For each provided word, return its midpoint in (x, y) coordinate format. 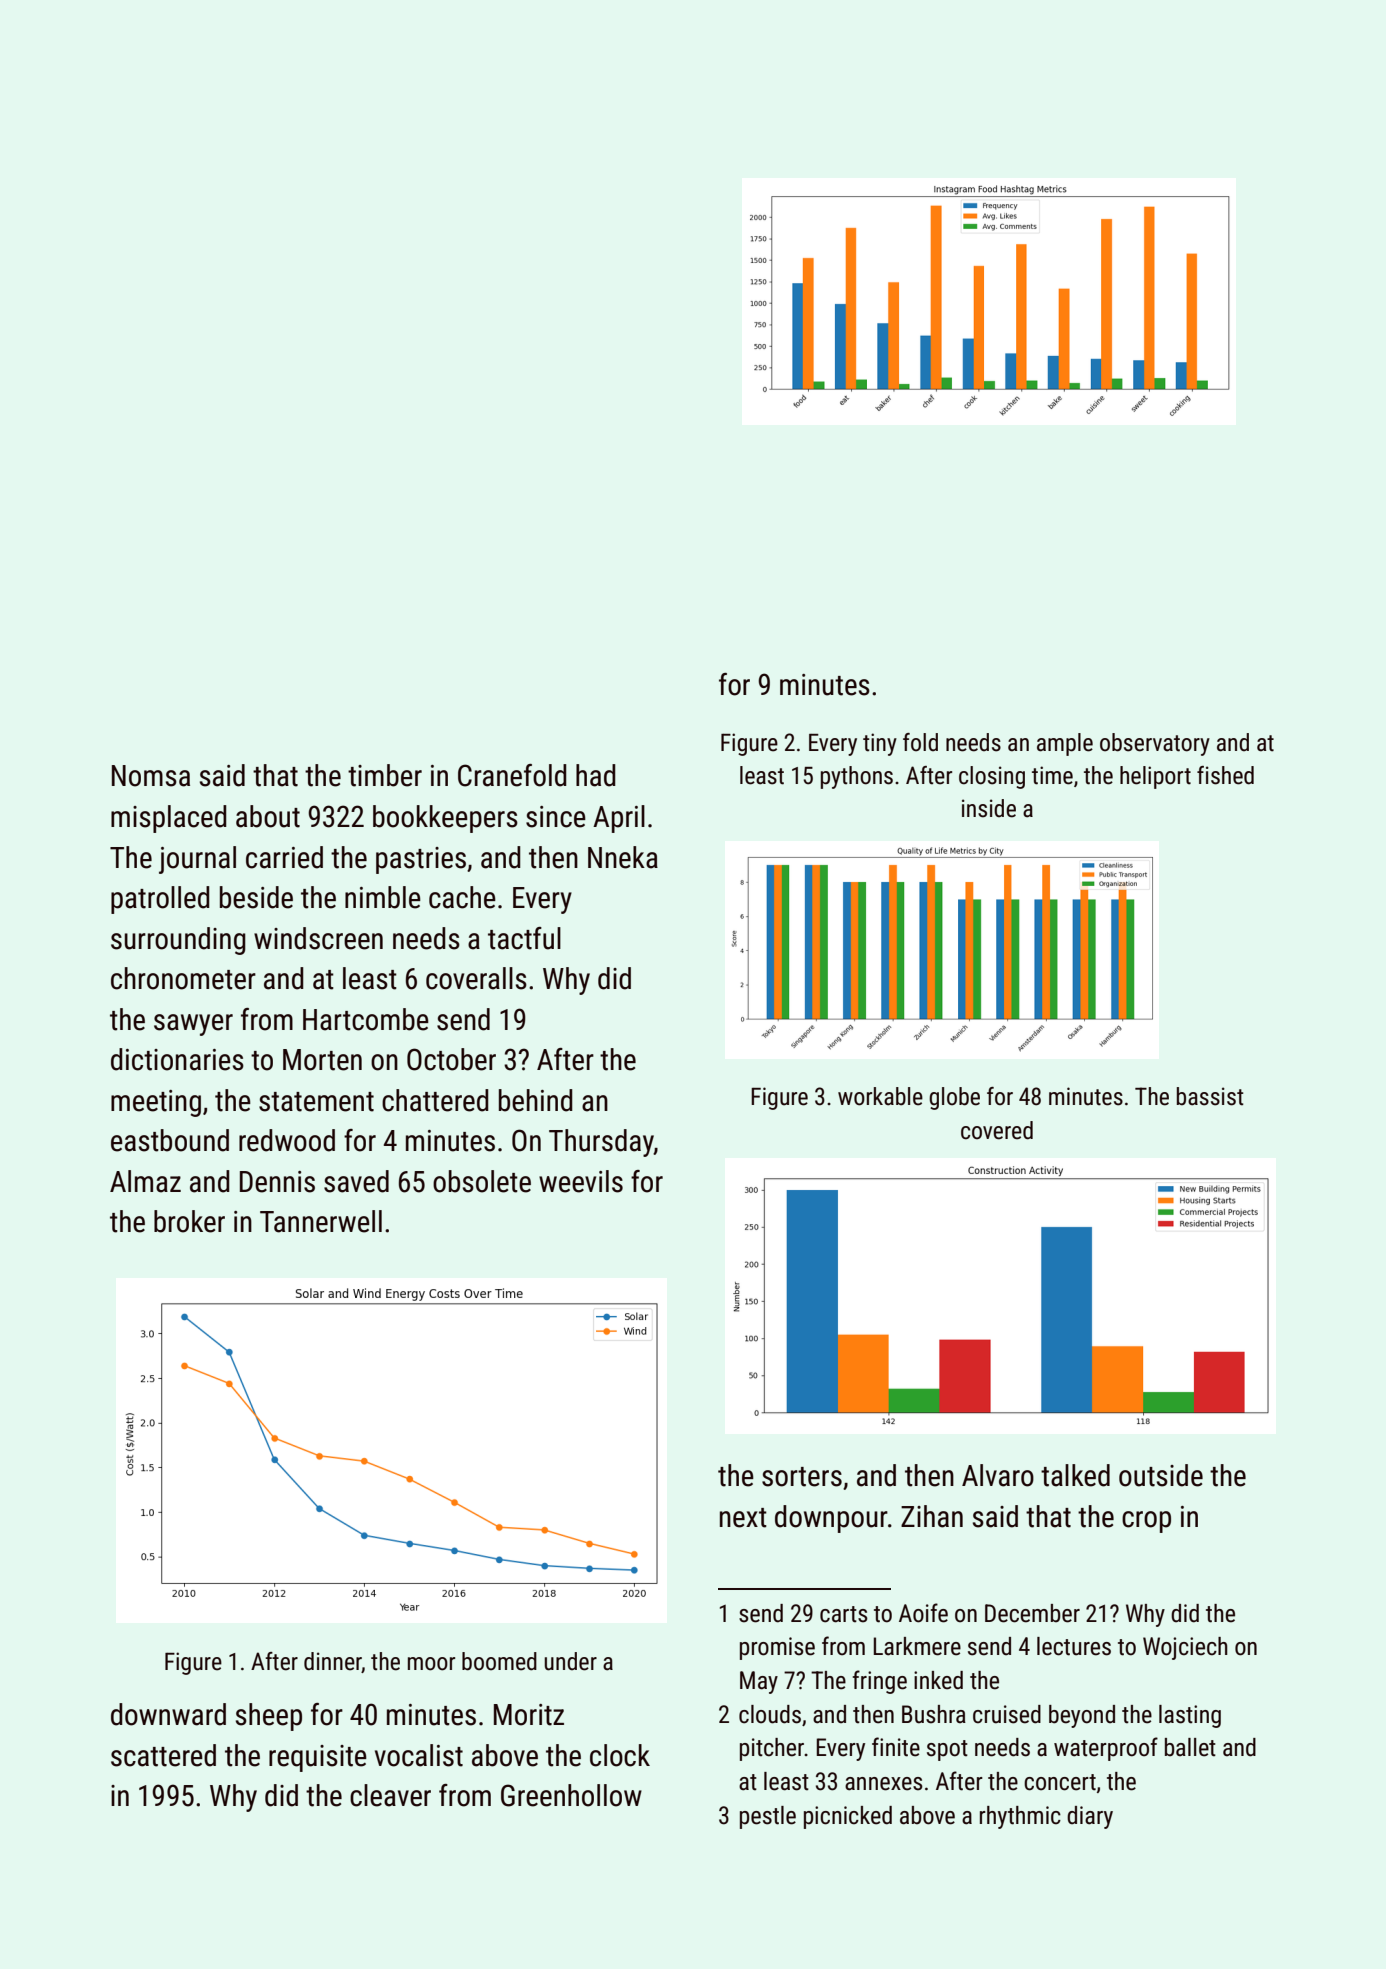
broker (189, 1221)
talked (1075, 1475)
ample (1065, 744)
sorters (802, 1477)
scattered (163, 1755)
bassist (1210, 1096)
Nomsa (151, 776)
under (570, 1661)
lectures (1074, 1646)
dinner (333, 1662)
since (556, 817)
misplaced (169, 819)
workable (880, 1096)
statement (316, 1102)
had (596, 775)
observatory (1155, 744)
